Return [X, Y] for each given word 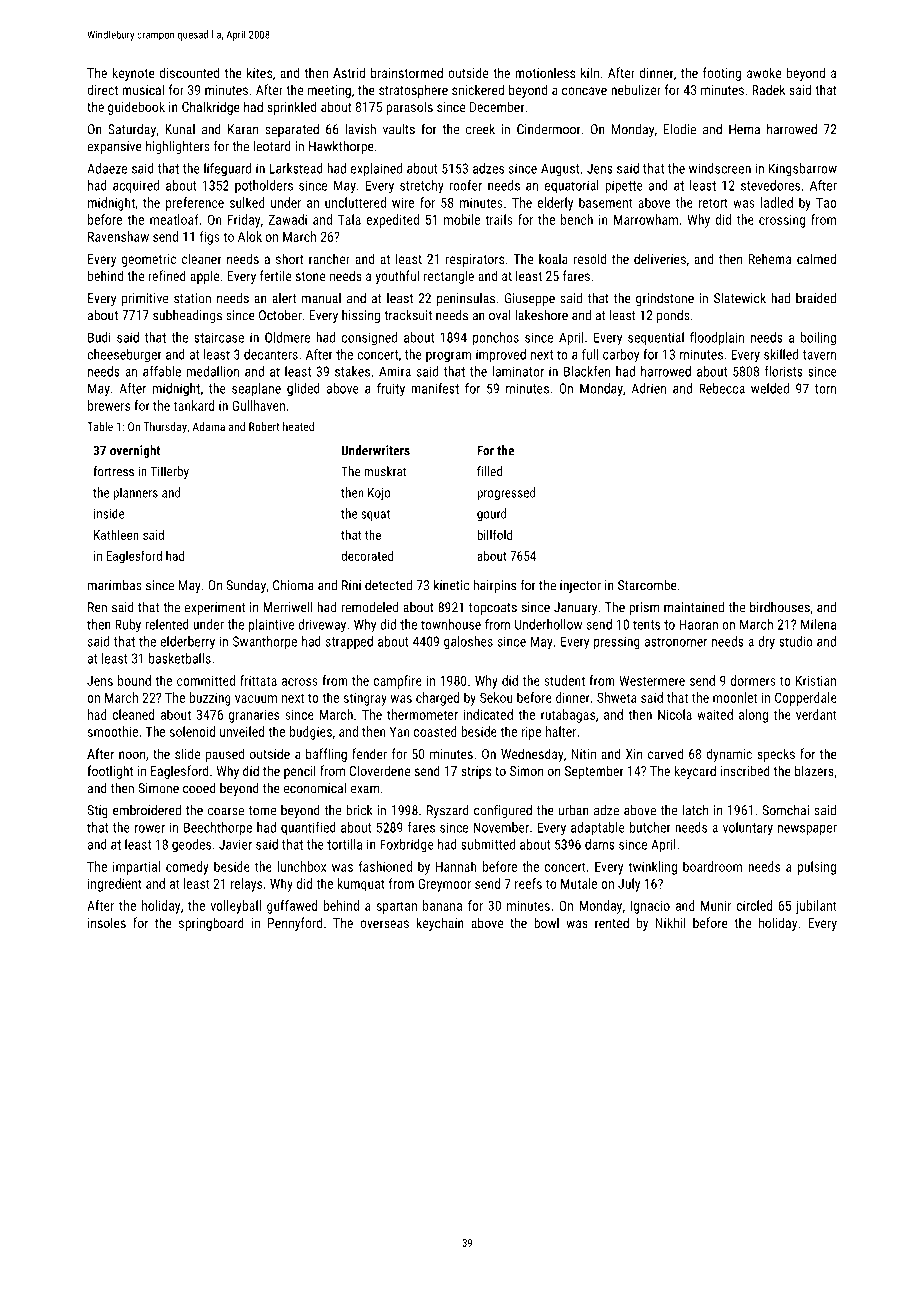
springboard [211, 924]
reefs [528, 883]
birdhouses [780, 607]
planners [135, 493]
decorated [367, 555]
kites [259, 72]
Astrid [349, 72]
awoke [764, 72]
